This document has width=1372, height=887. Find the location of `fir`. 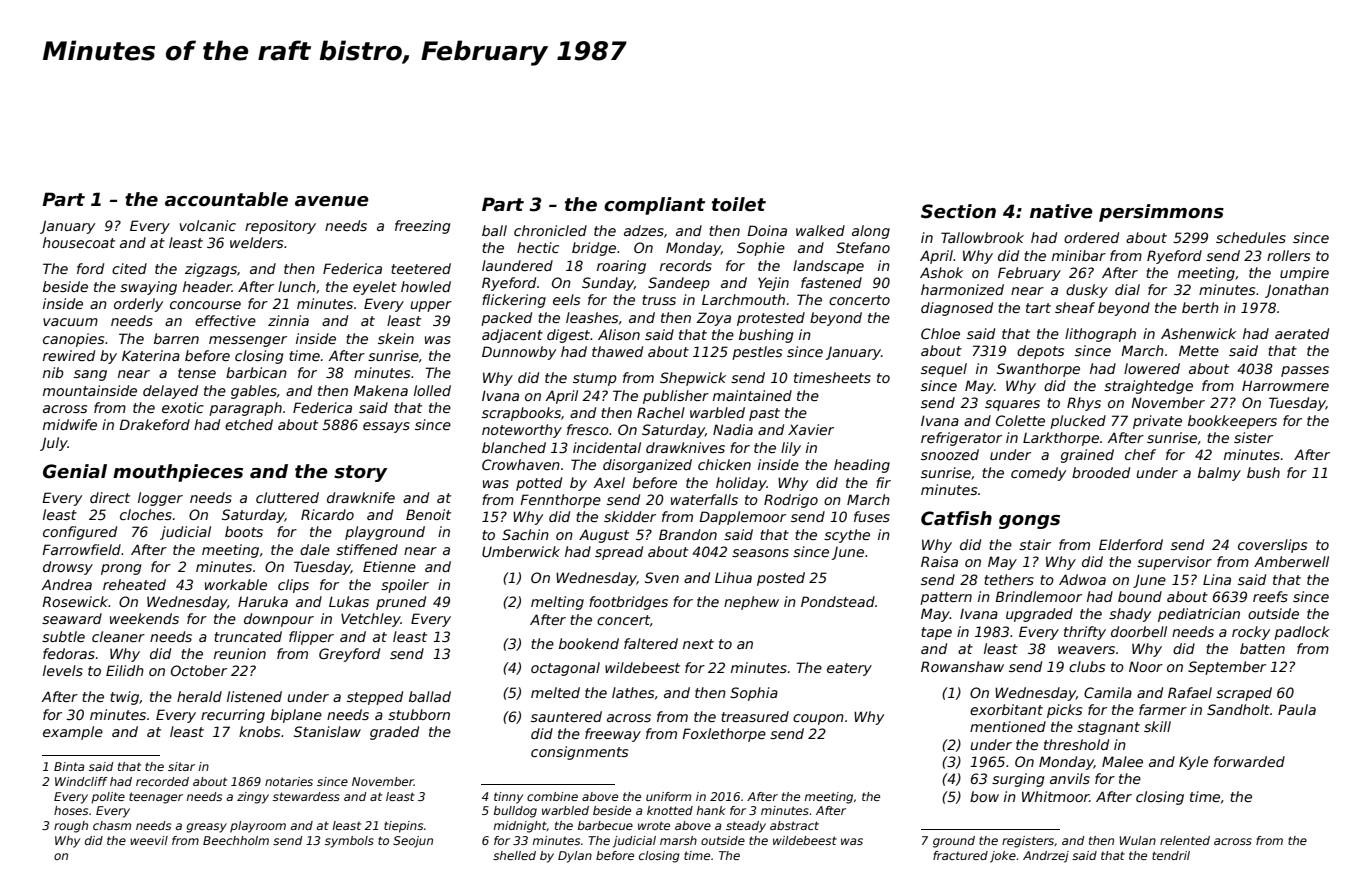

fir is located at coordinates (883, 482).
